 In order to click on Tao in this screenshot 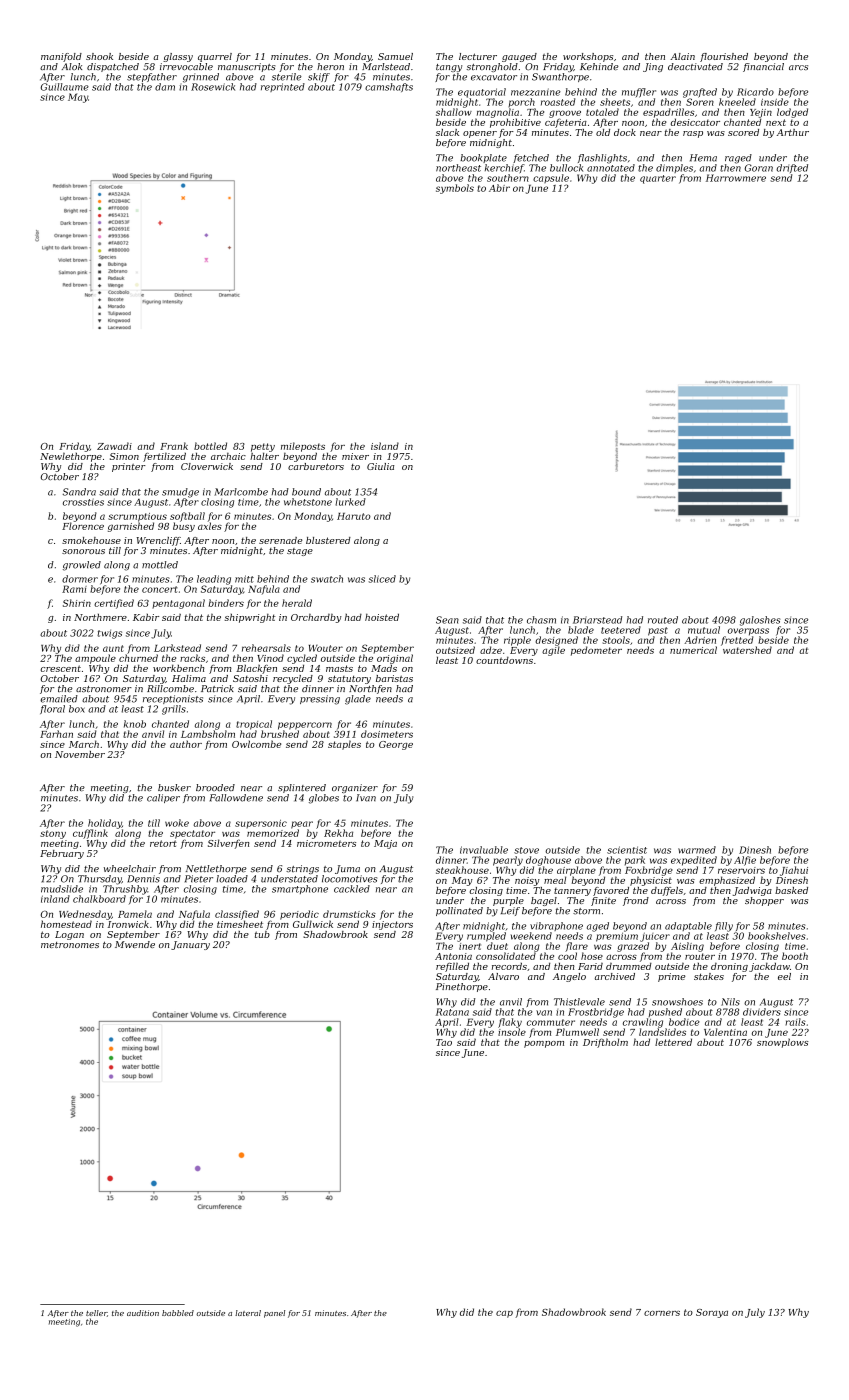, I will do `click(444, 1042)`.
